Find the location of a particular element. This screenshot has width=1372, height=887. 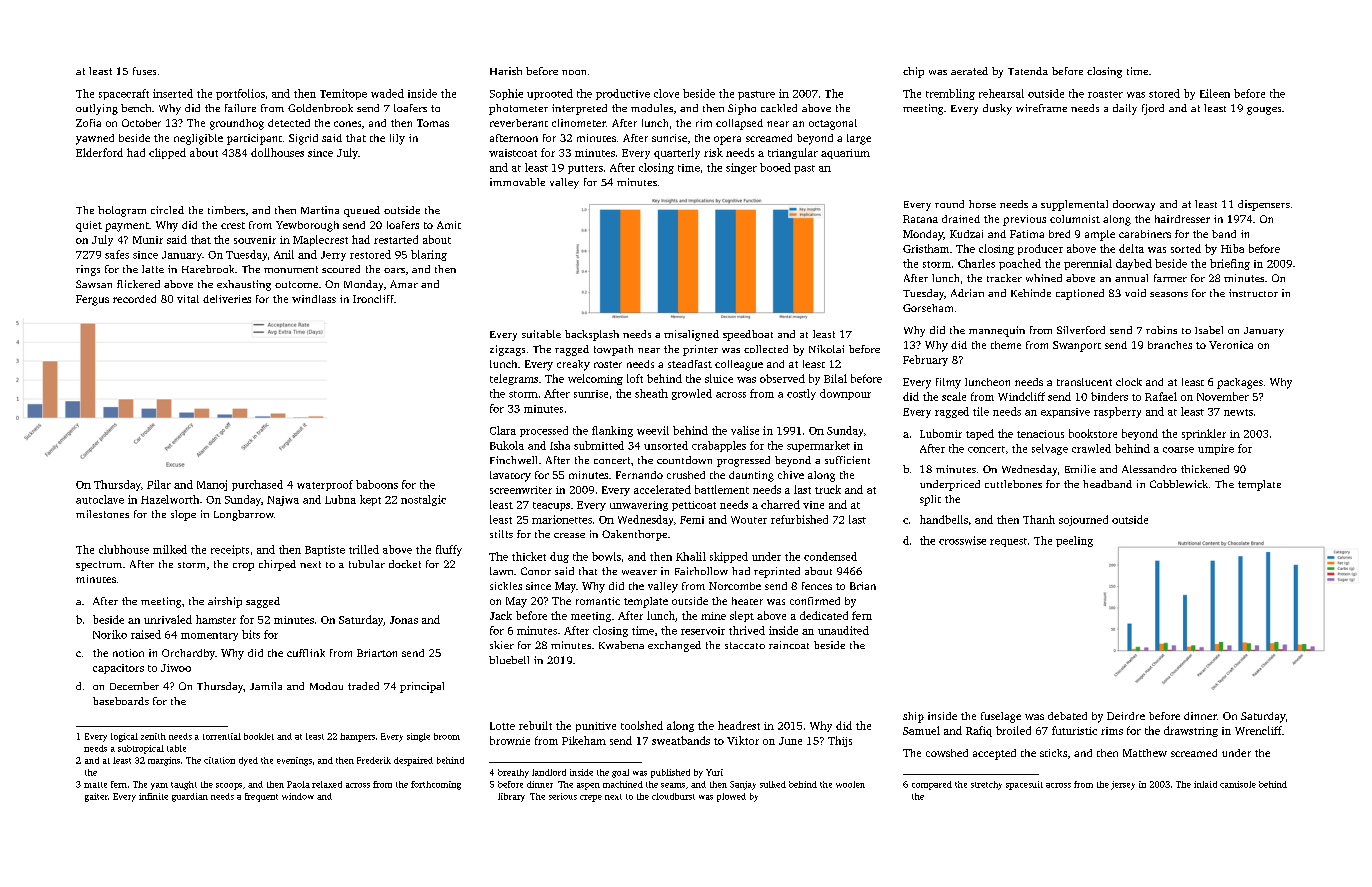

cones is located at coordinates (347, 124).
